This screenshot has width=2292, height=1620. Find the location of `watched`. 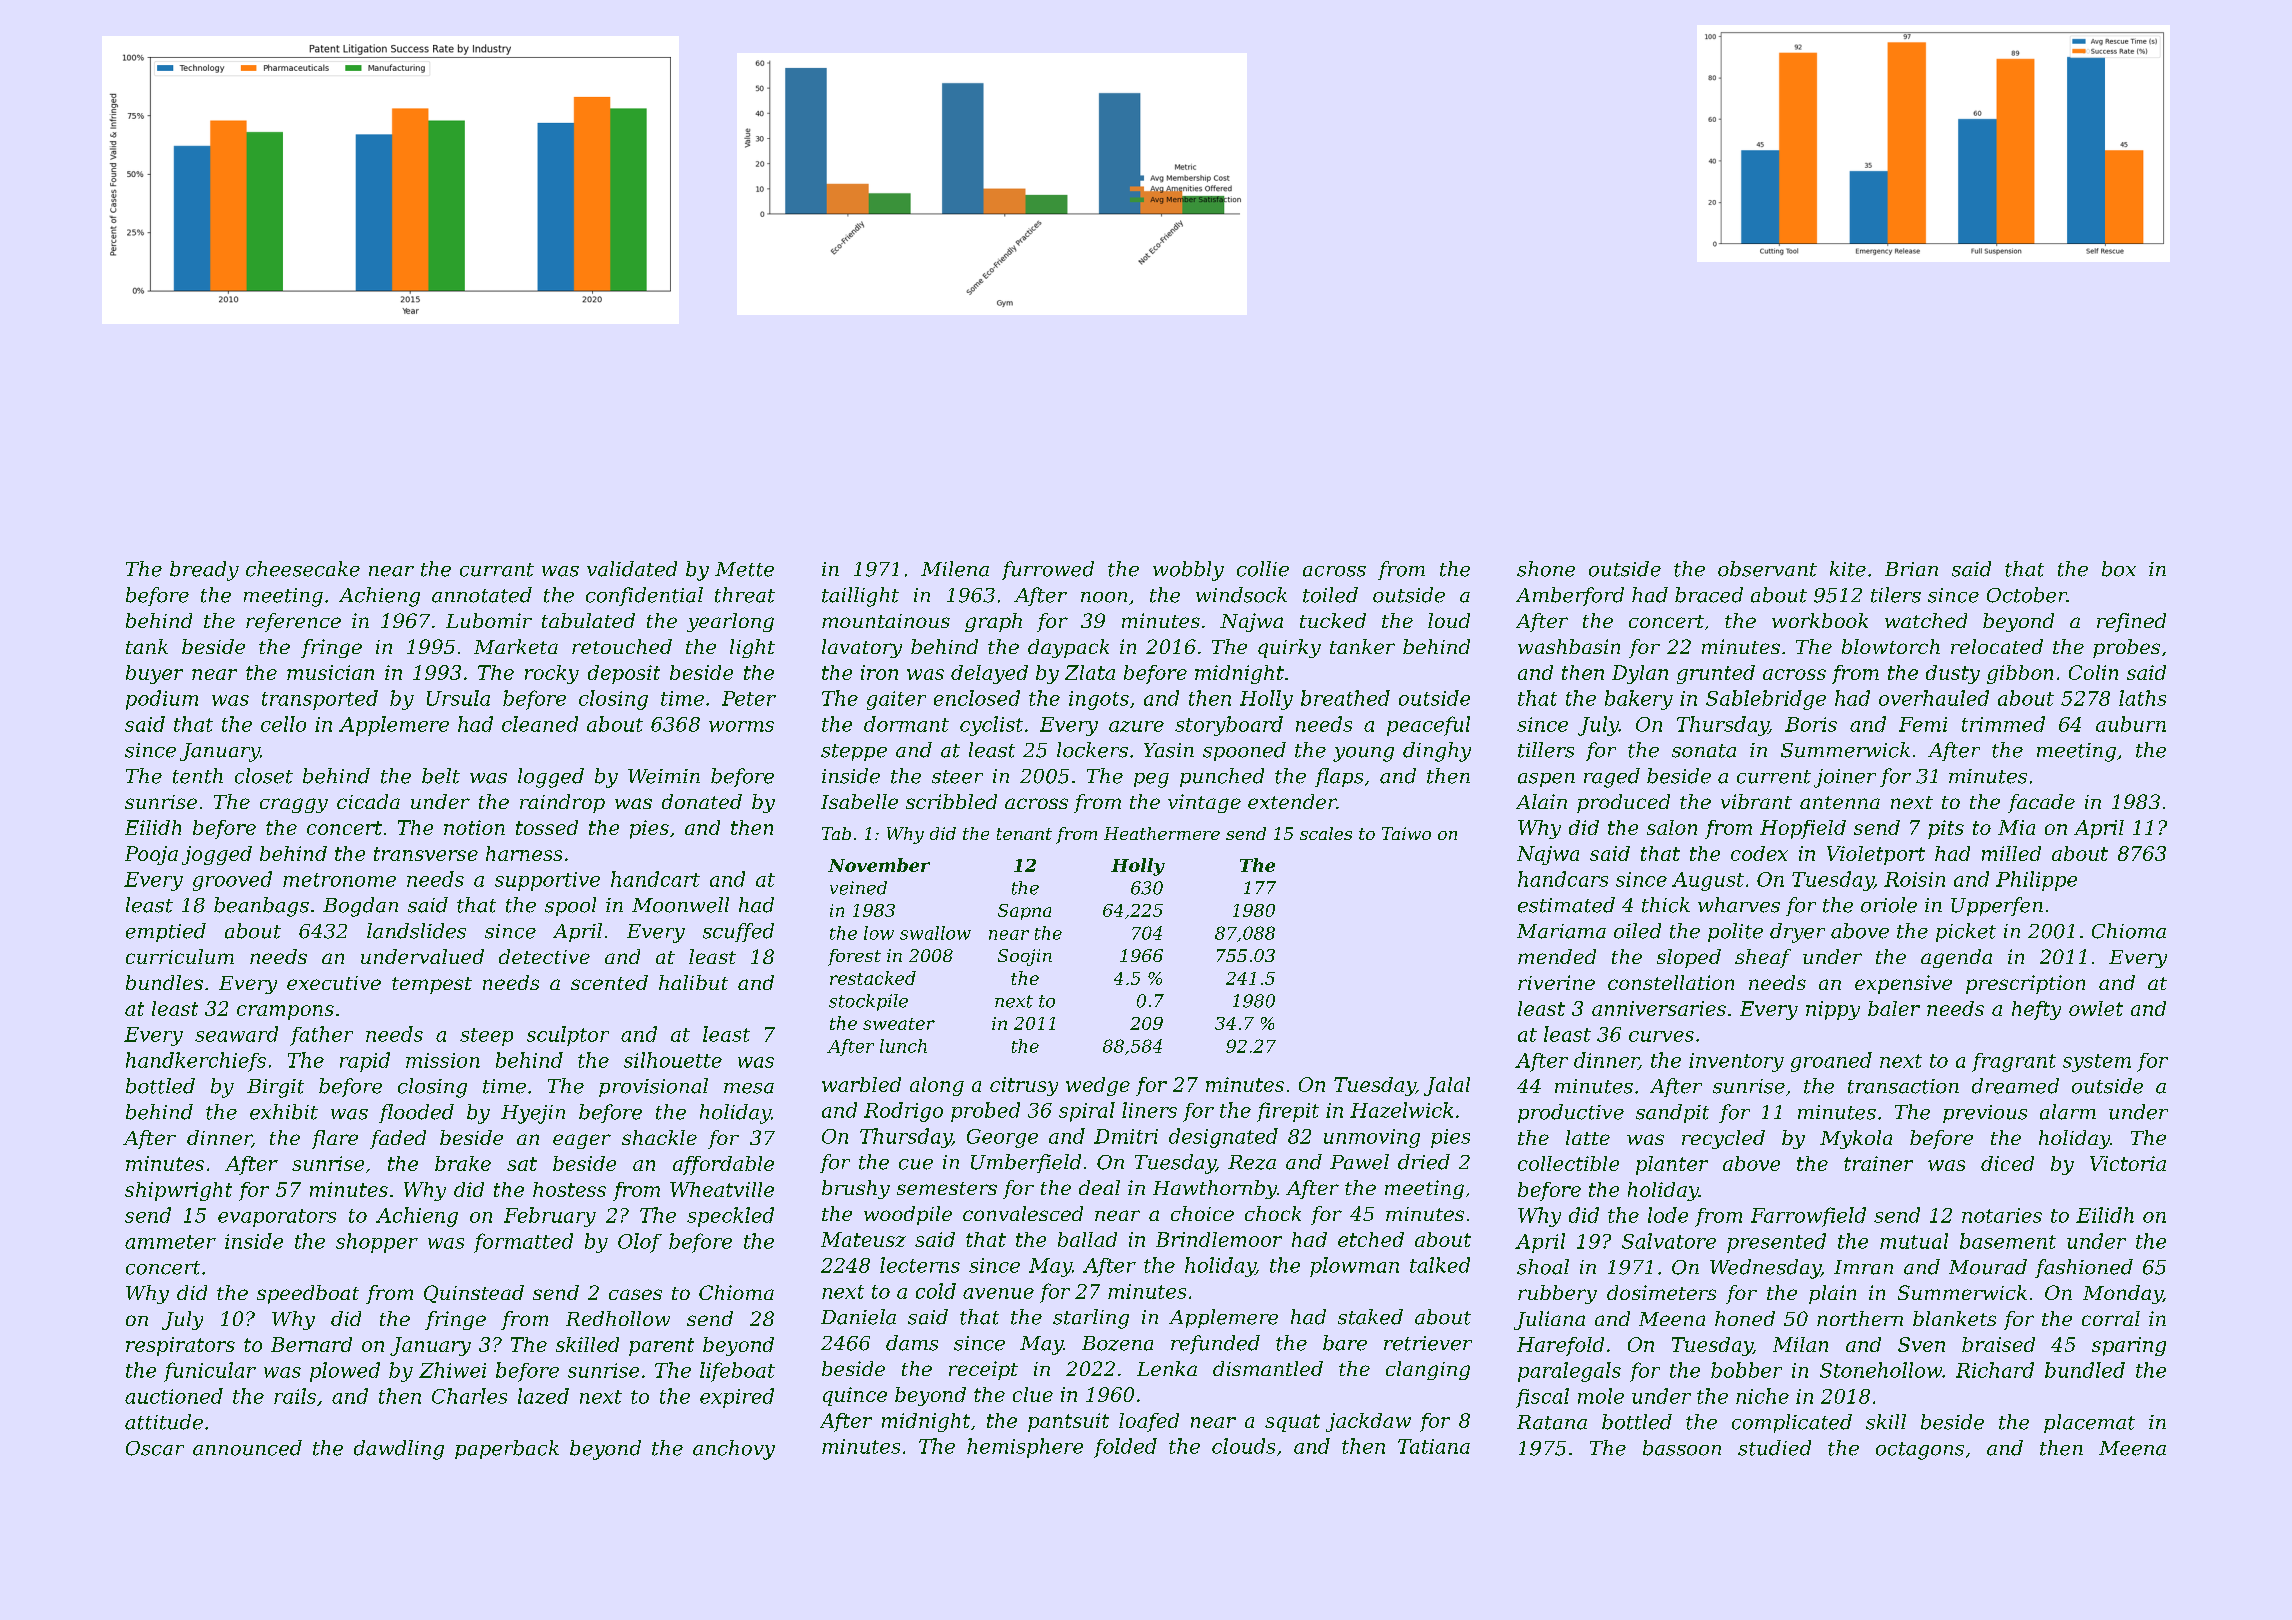

watched is located at coordinates (1926, 620).
